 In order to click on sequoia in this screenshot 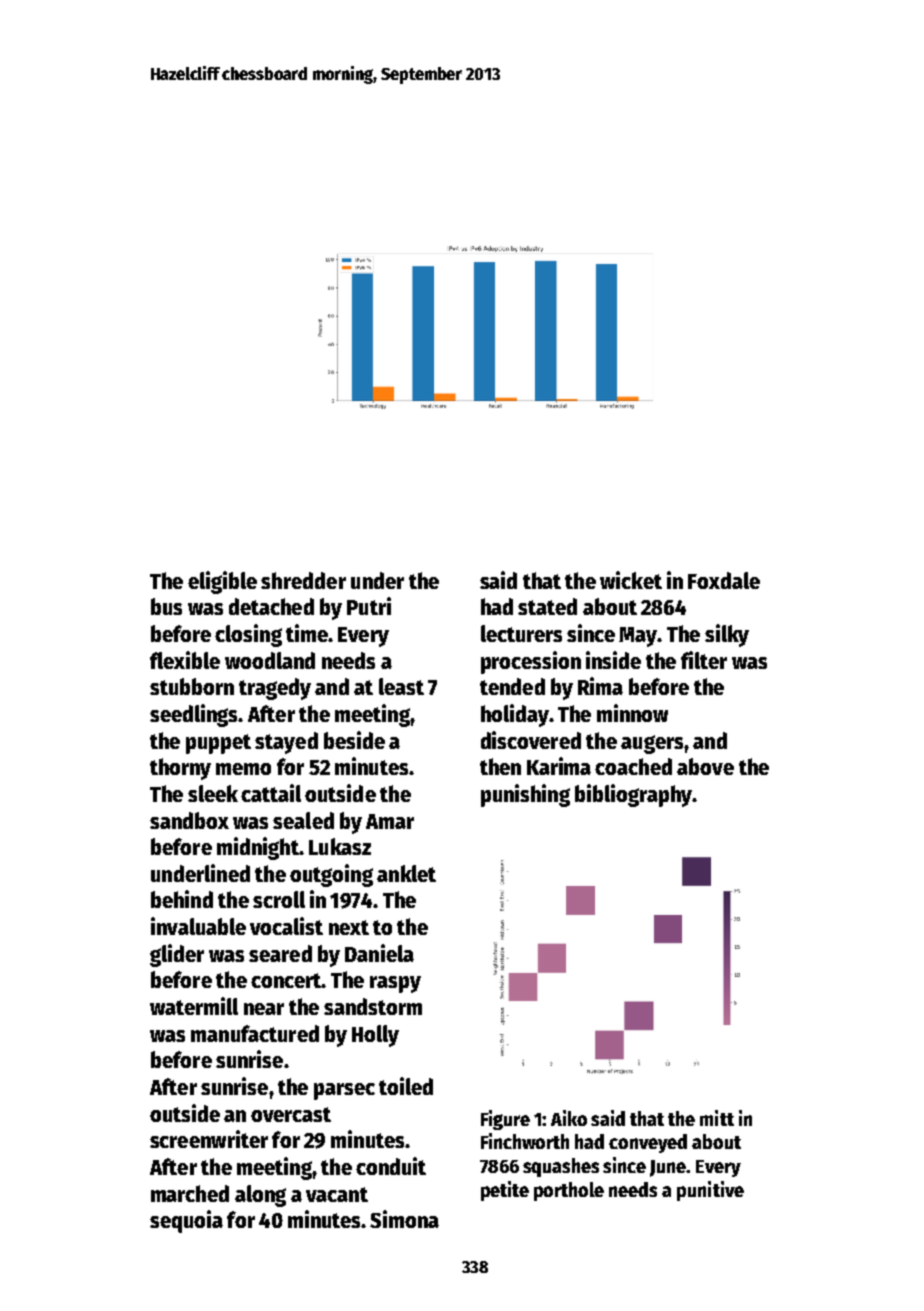, I will do `click(186, 1221)`.
